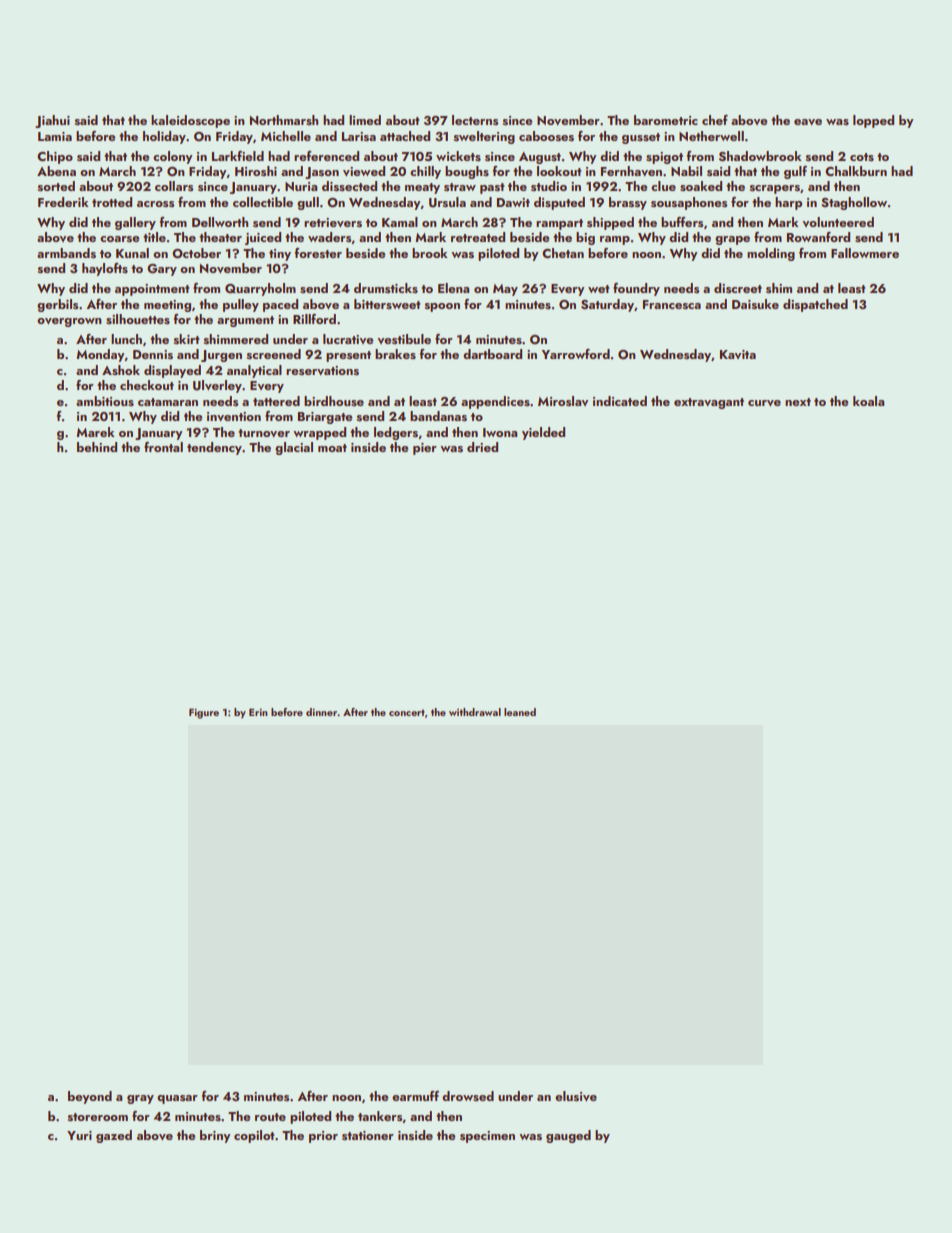  Describe the element at coordinates (245, 321) in the document. I see `argument` at that location.
